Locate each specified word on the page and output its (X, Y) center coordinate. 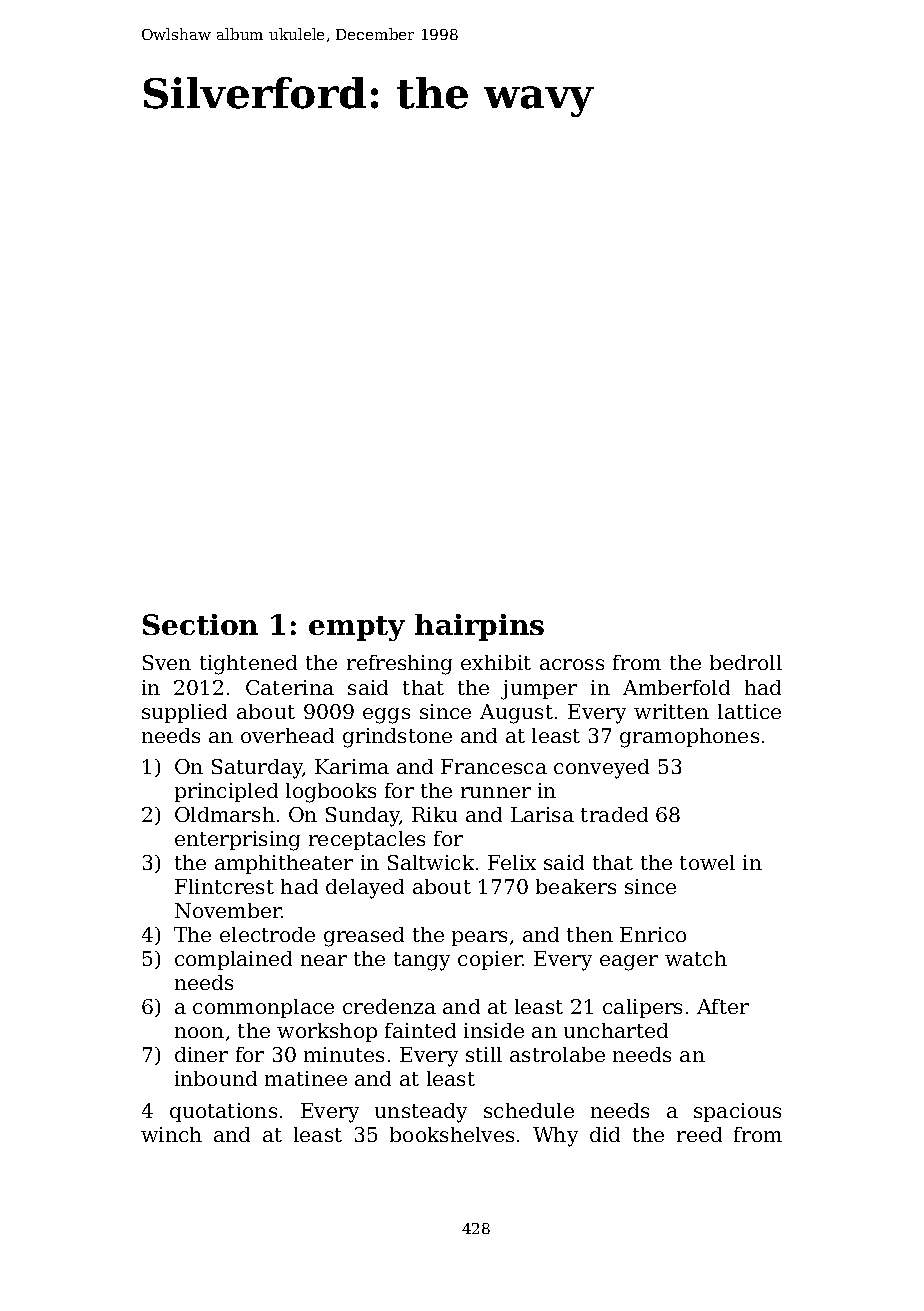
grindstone (397, 738)
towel (707, 862)
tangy (422, 961)
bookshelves (452, 1134)
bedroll (746, 662)
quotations (223, 1112)
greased (364, 937)
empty (357, 628)
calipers (642, 1008)
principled (226, 792)
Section (200, 624)
